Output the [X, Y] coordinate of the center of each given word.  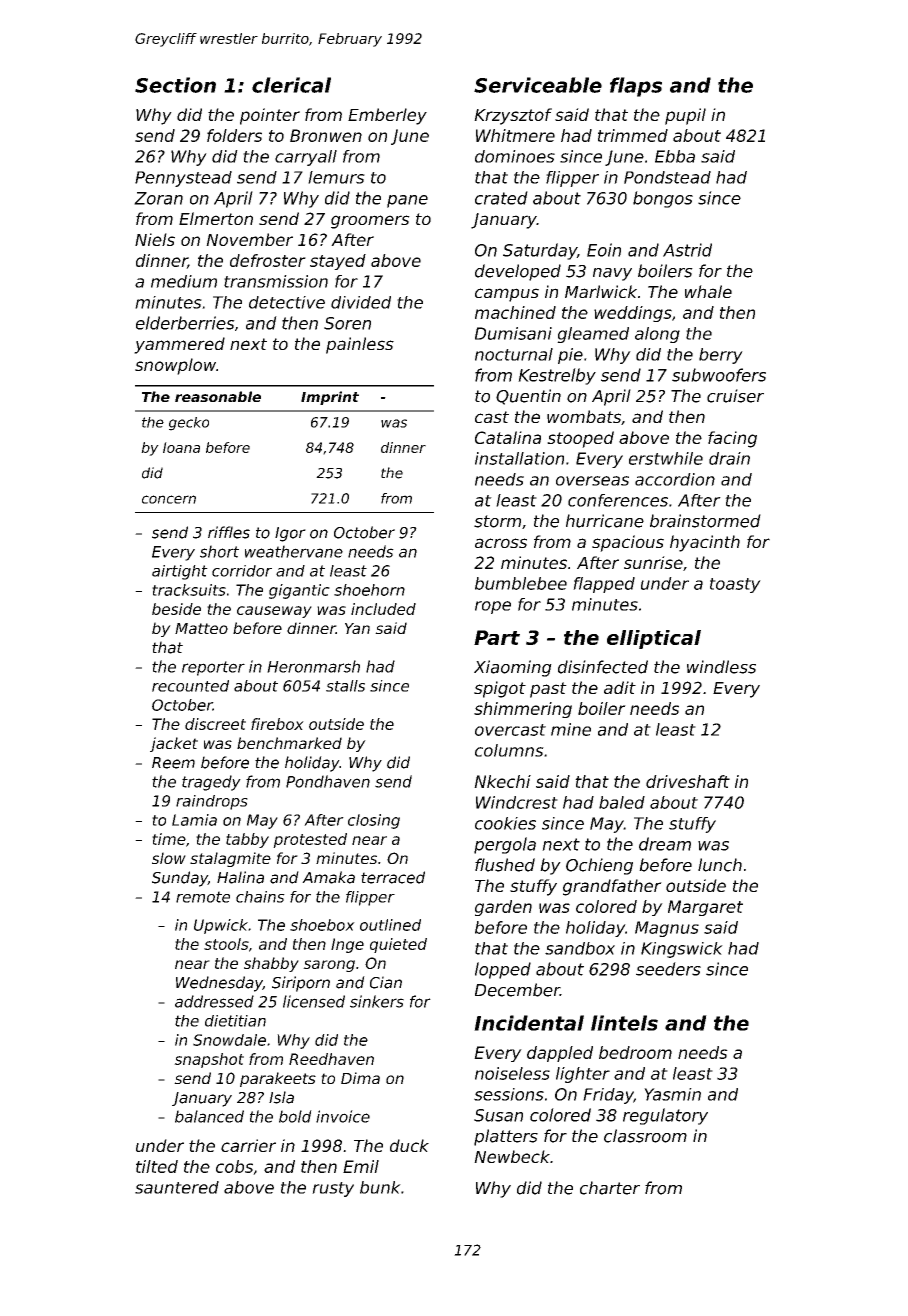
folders [234, 135]
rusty [333, 1189]
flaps [636, 87]
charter [610, 1188]
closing [374, 821]
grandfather [612, 887]
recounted [190, 686]
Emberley [387, 116]
